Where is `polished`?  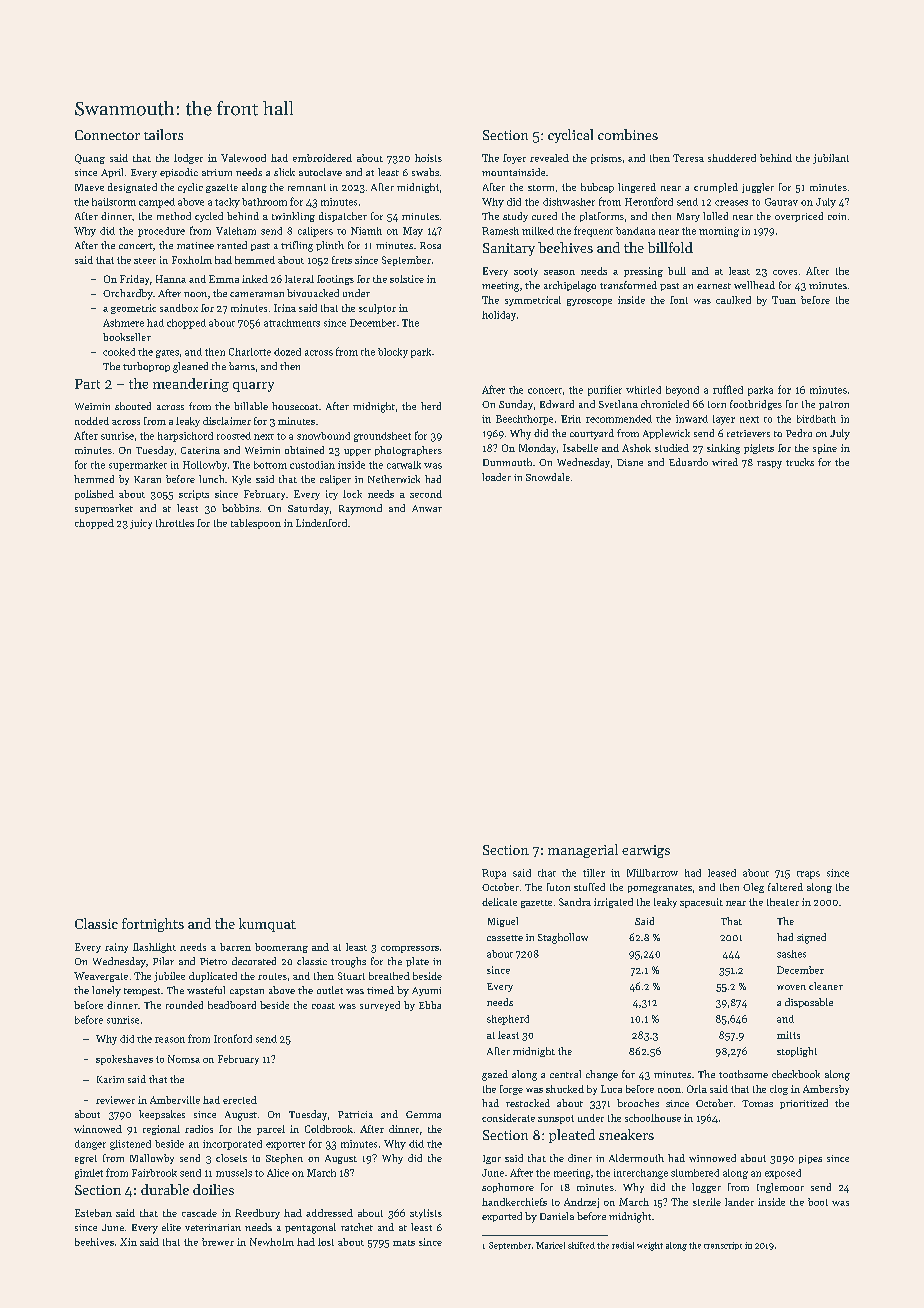 polished is located at coordinates (94, 495).
